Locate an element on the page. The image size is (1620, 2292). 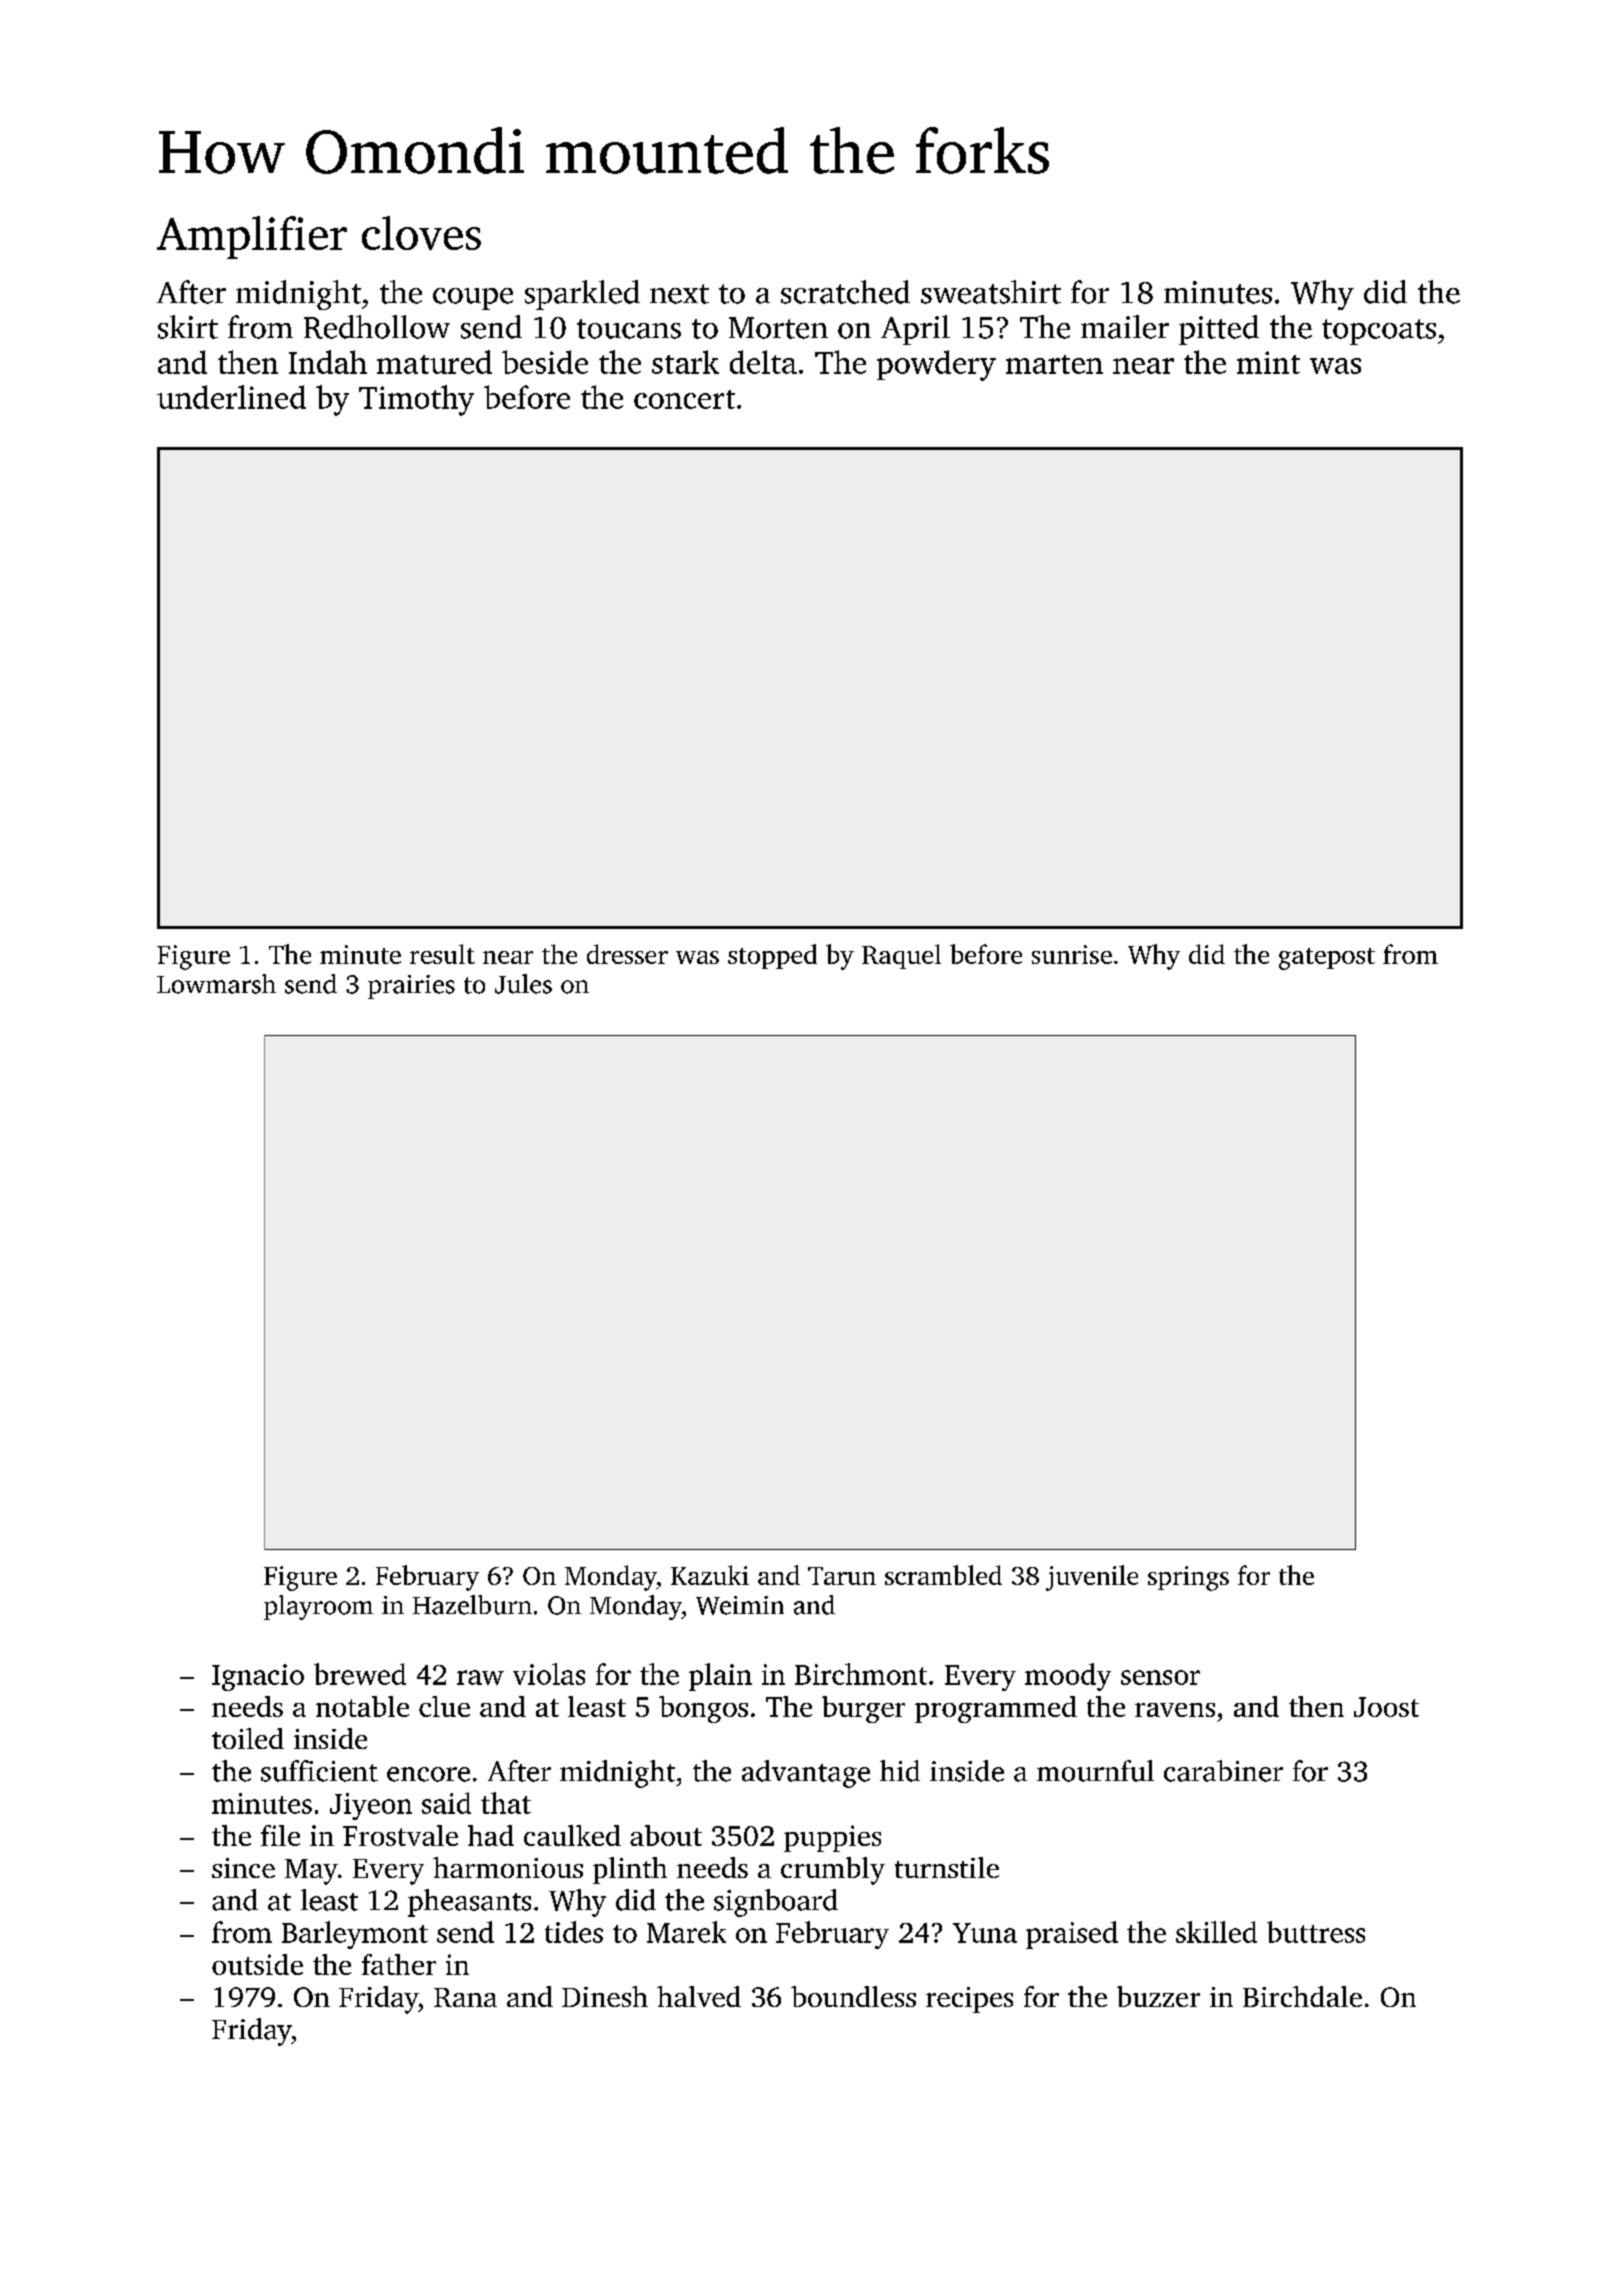
Tarun is located at coordinates (842, 1576).
